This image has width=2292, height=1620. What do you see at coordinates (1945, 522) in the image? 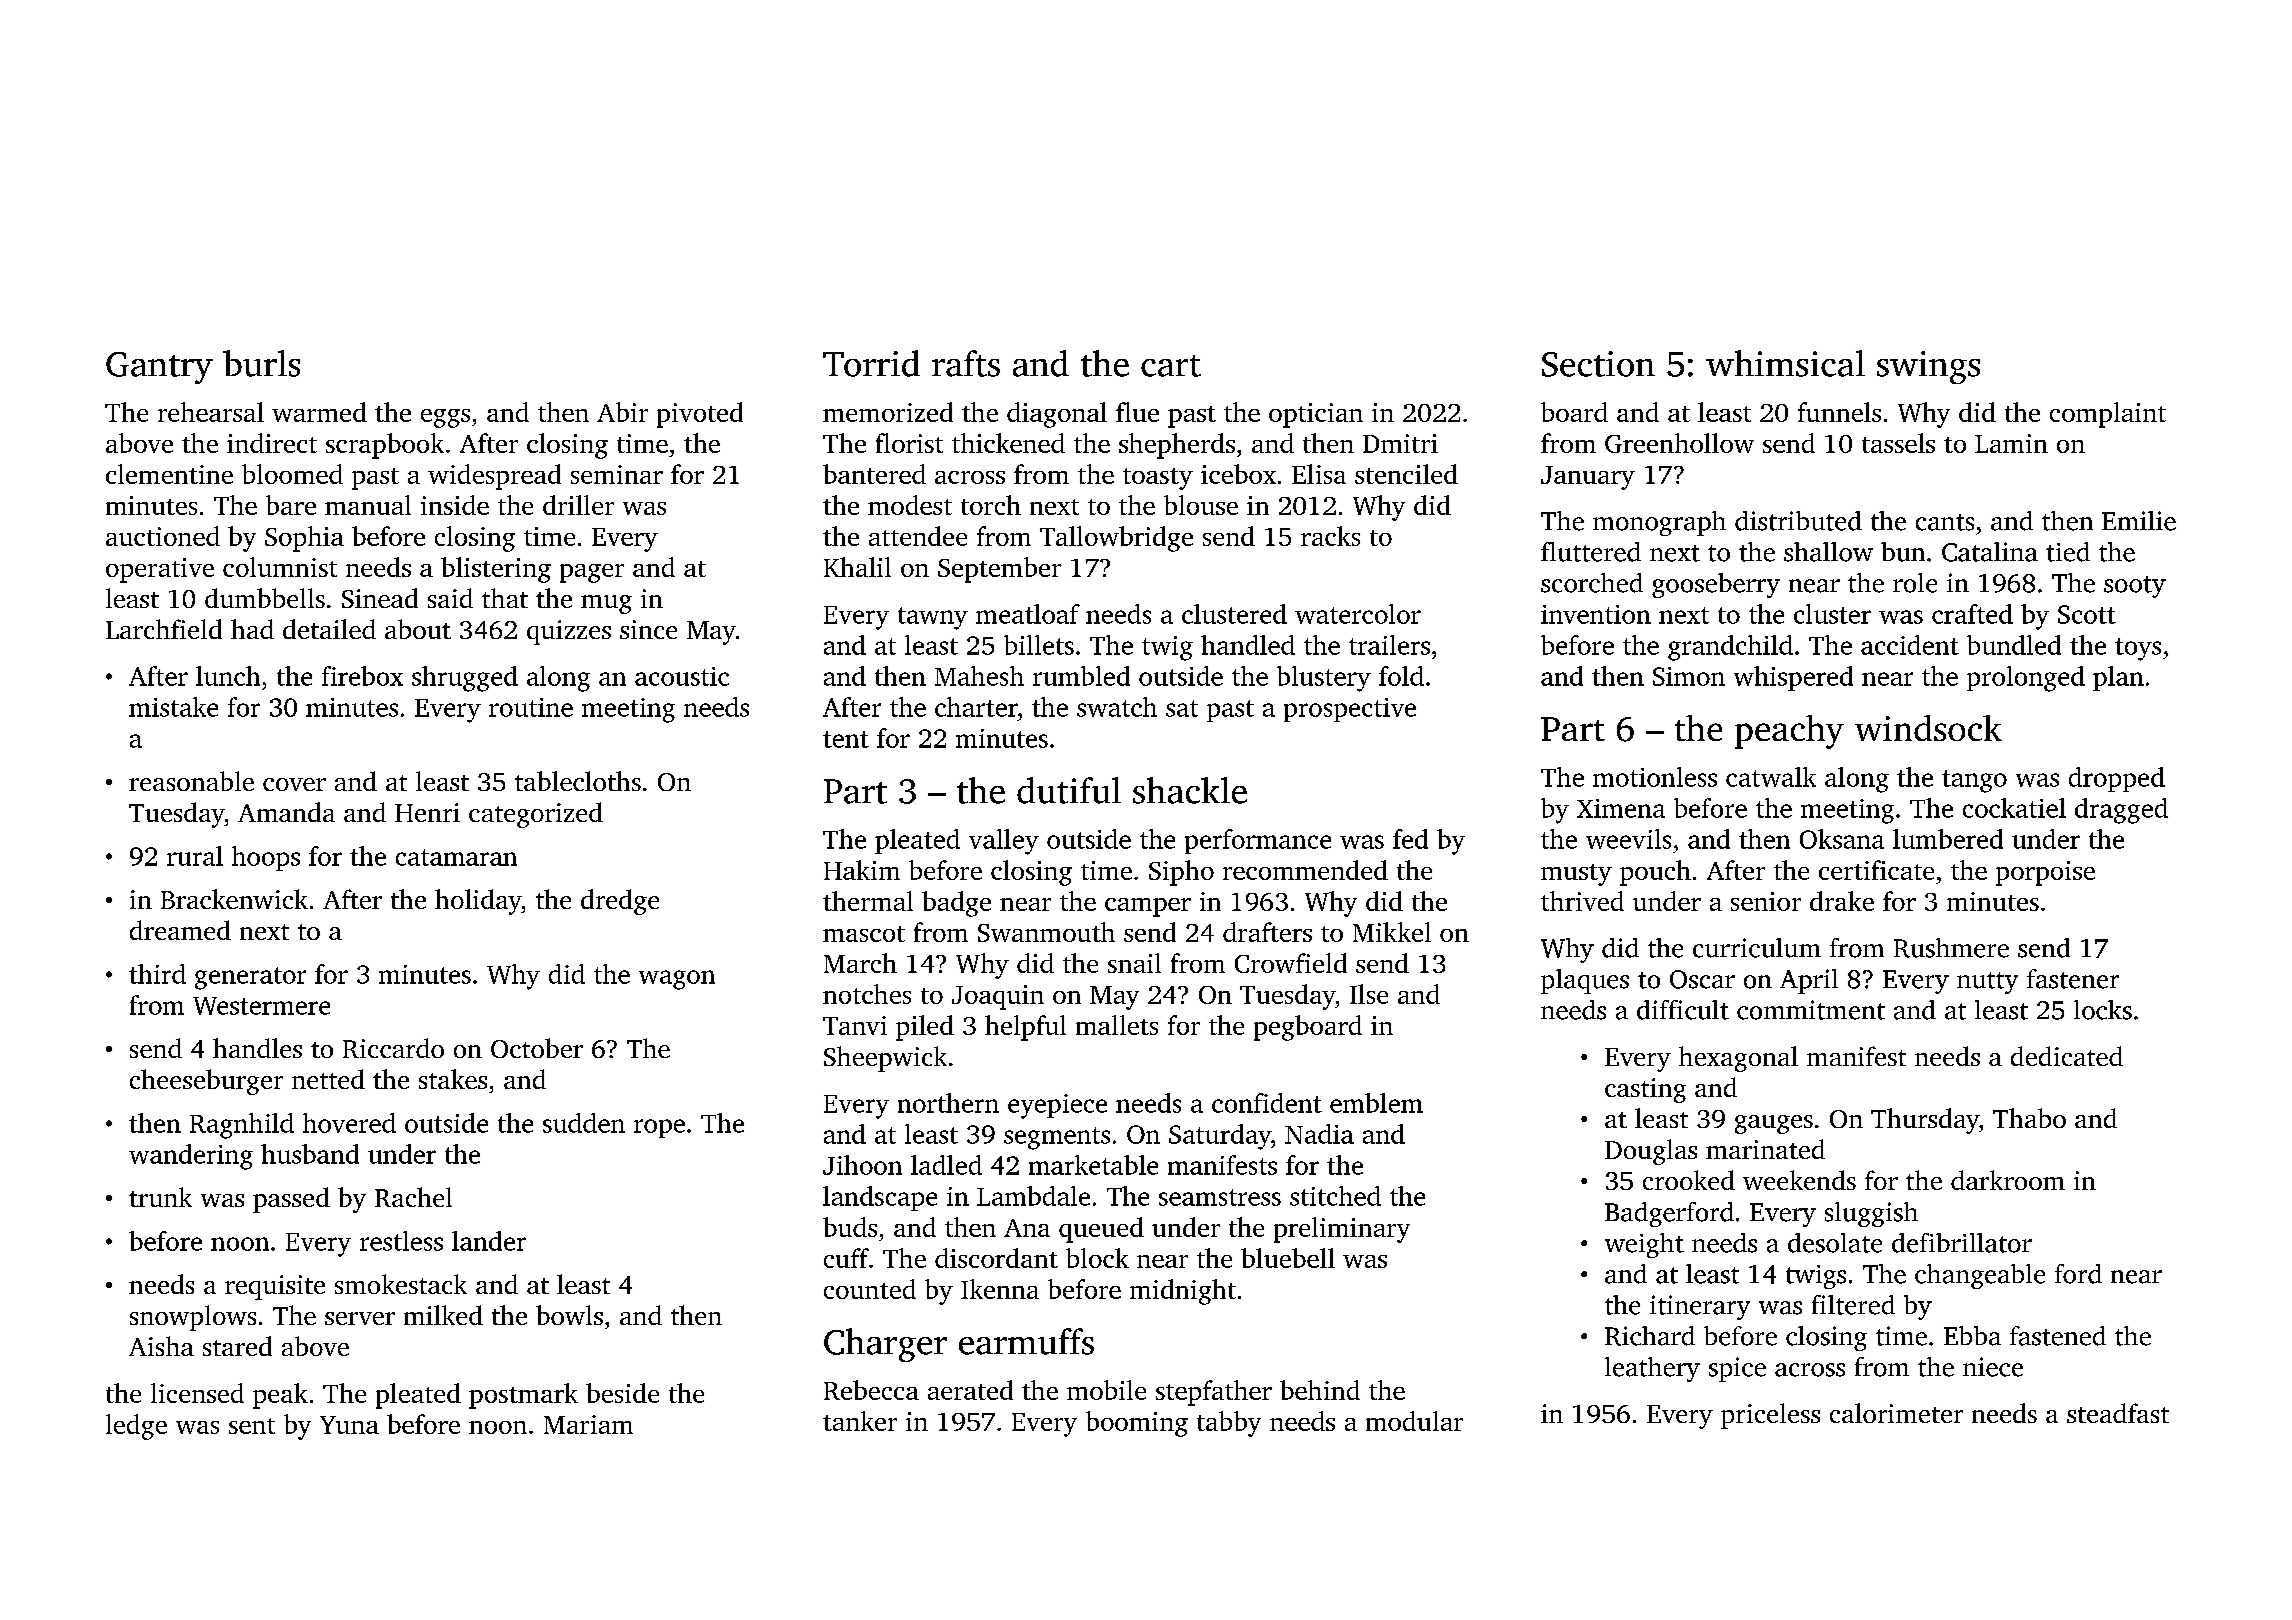
I see `cants` at bounding box center [1945, 522].
